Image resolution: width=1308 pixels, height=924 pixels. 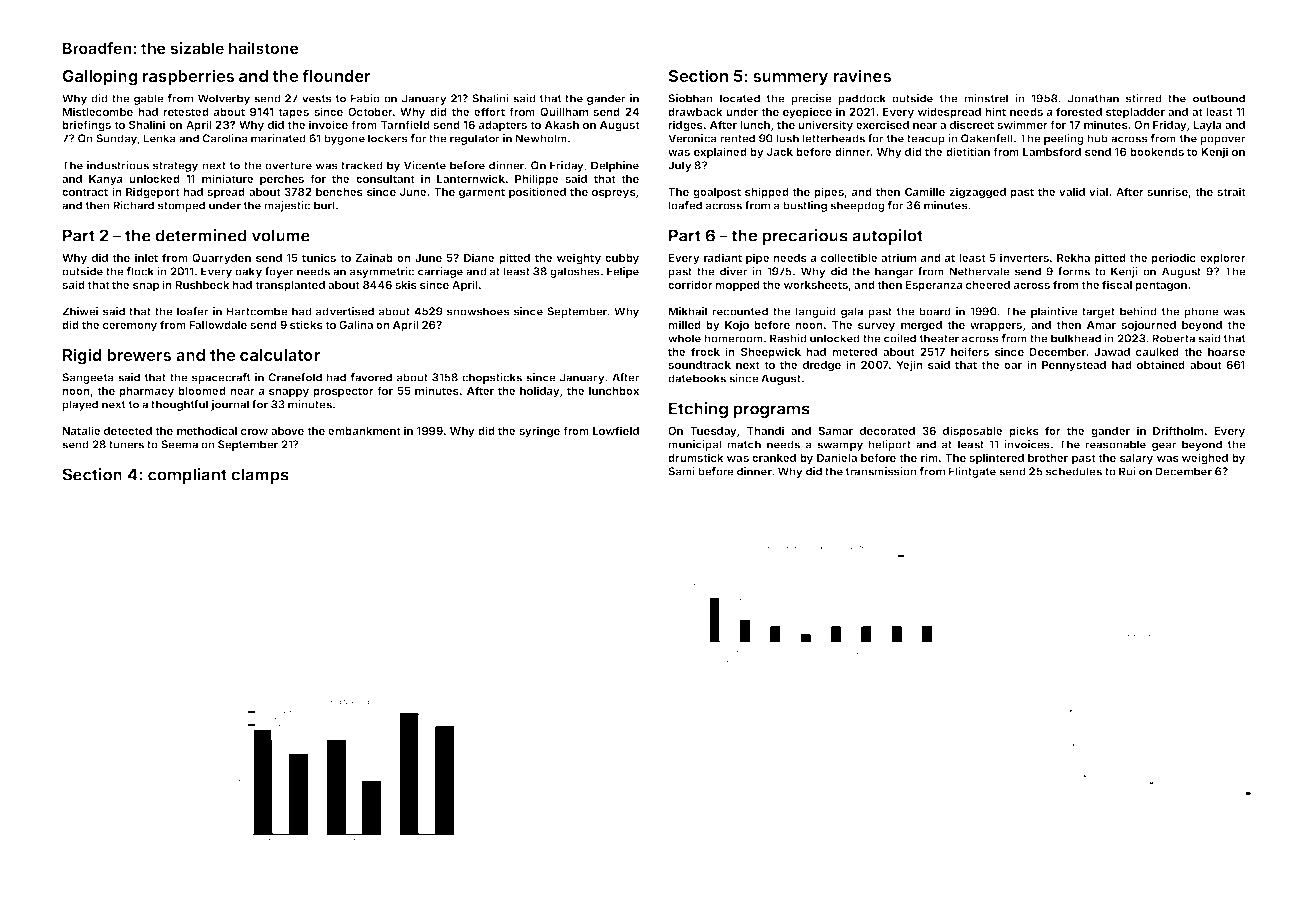 What do you see at coordinates (188, 77) in the page?
I see `raspberries` at bounding box center [188, 77].
